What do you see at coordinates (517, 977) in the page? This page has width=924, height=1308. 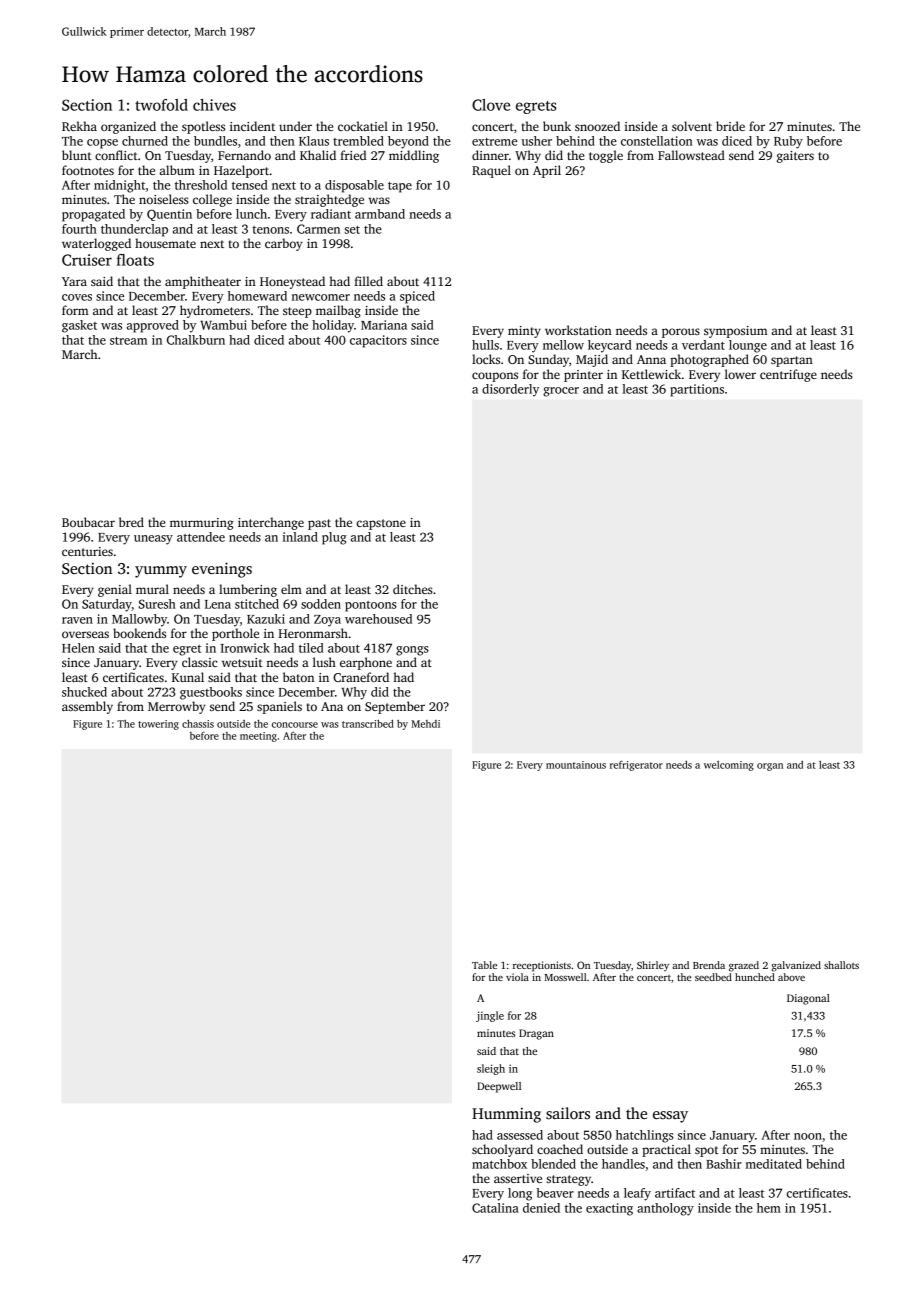 I see `viola` at bounding box center [517, 977].
